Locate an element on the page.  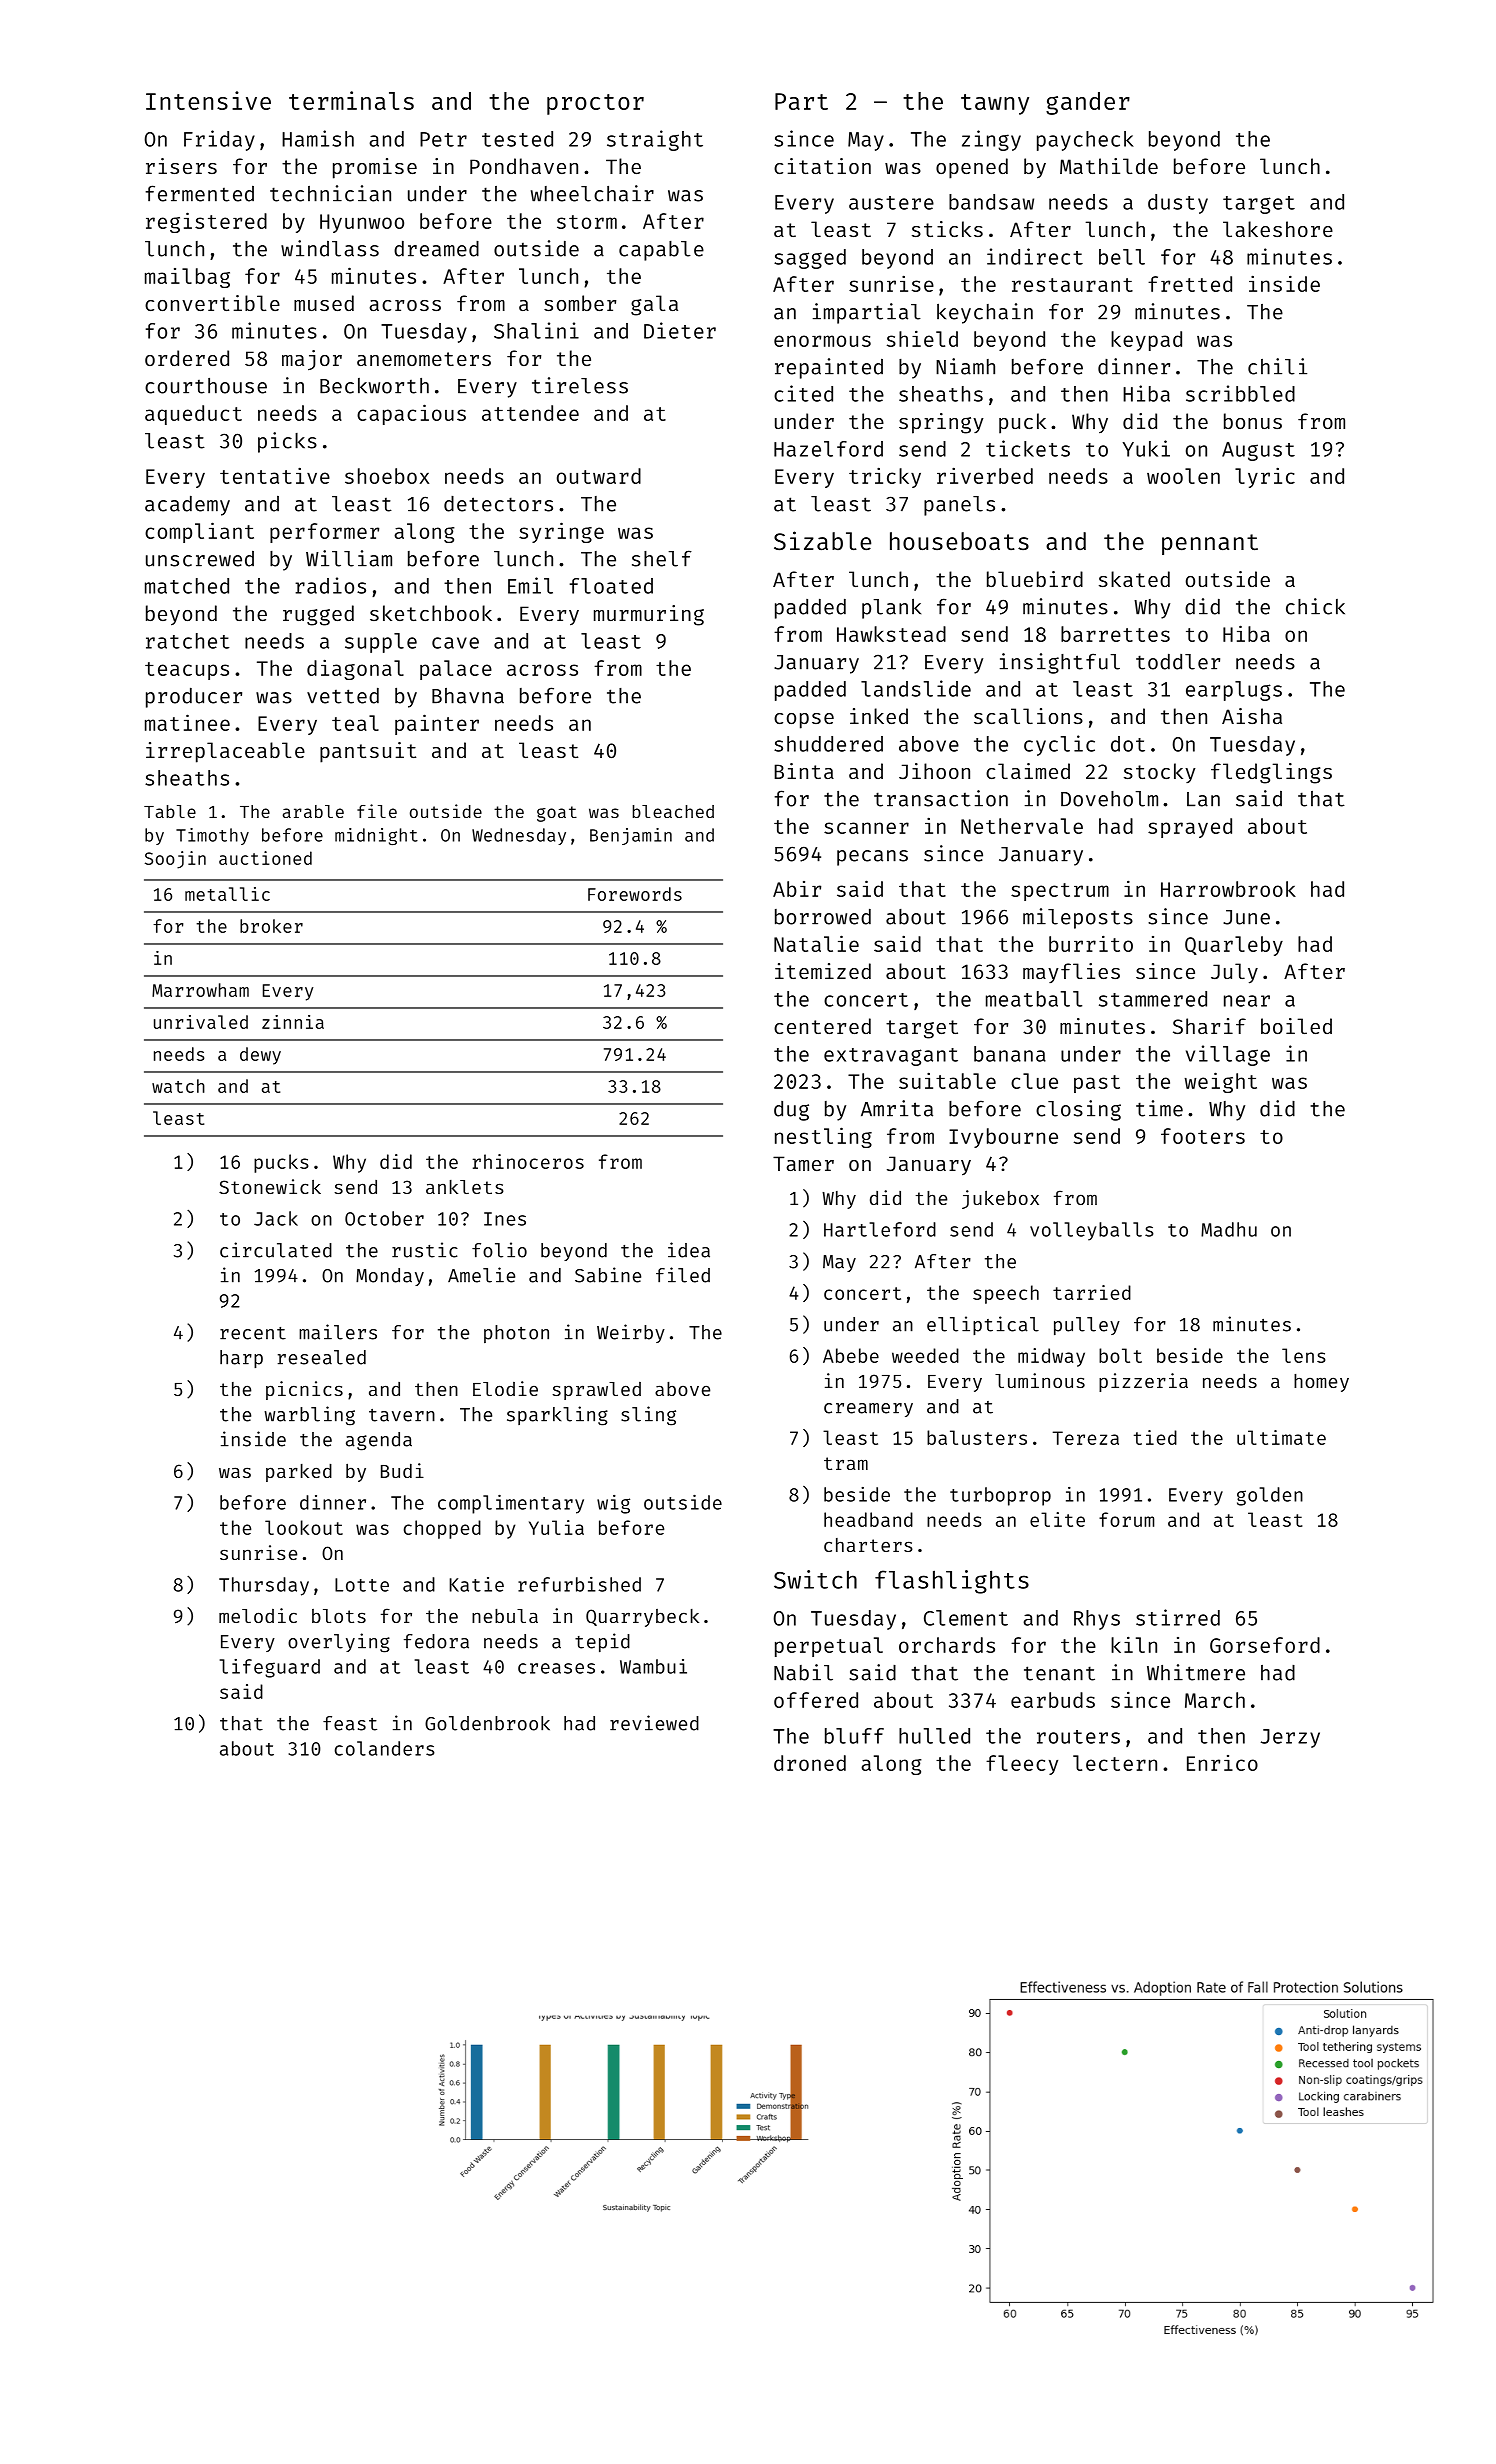
rustic is located at coordinates (425, 1250).
